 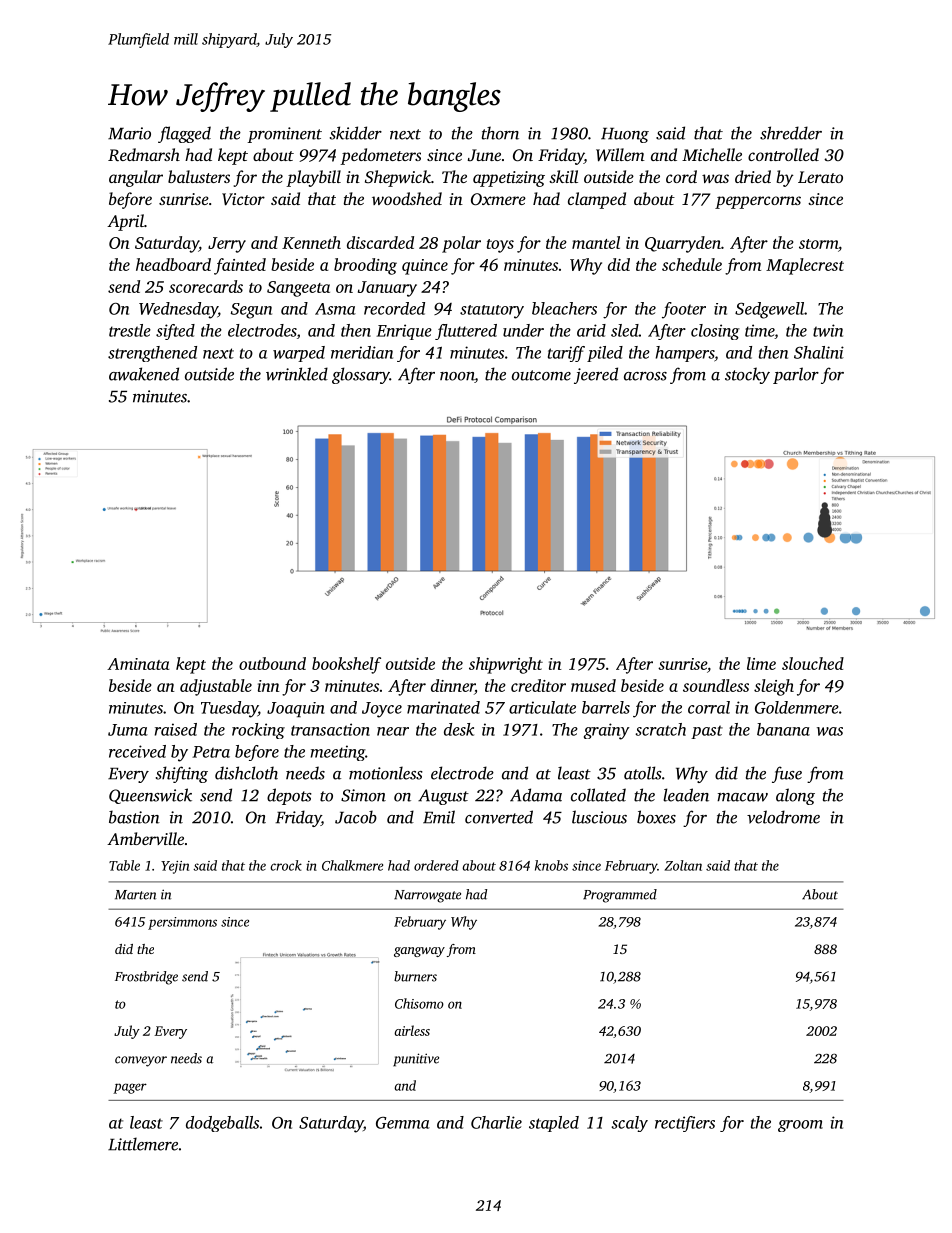 I want to click on Frostbridge, so click(x=146, y=978).
